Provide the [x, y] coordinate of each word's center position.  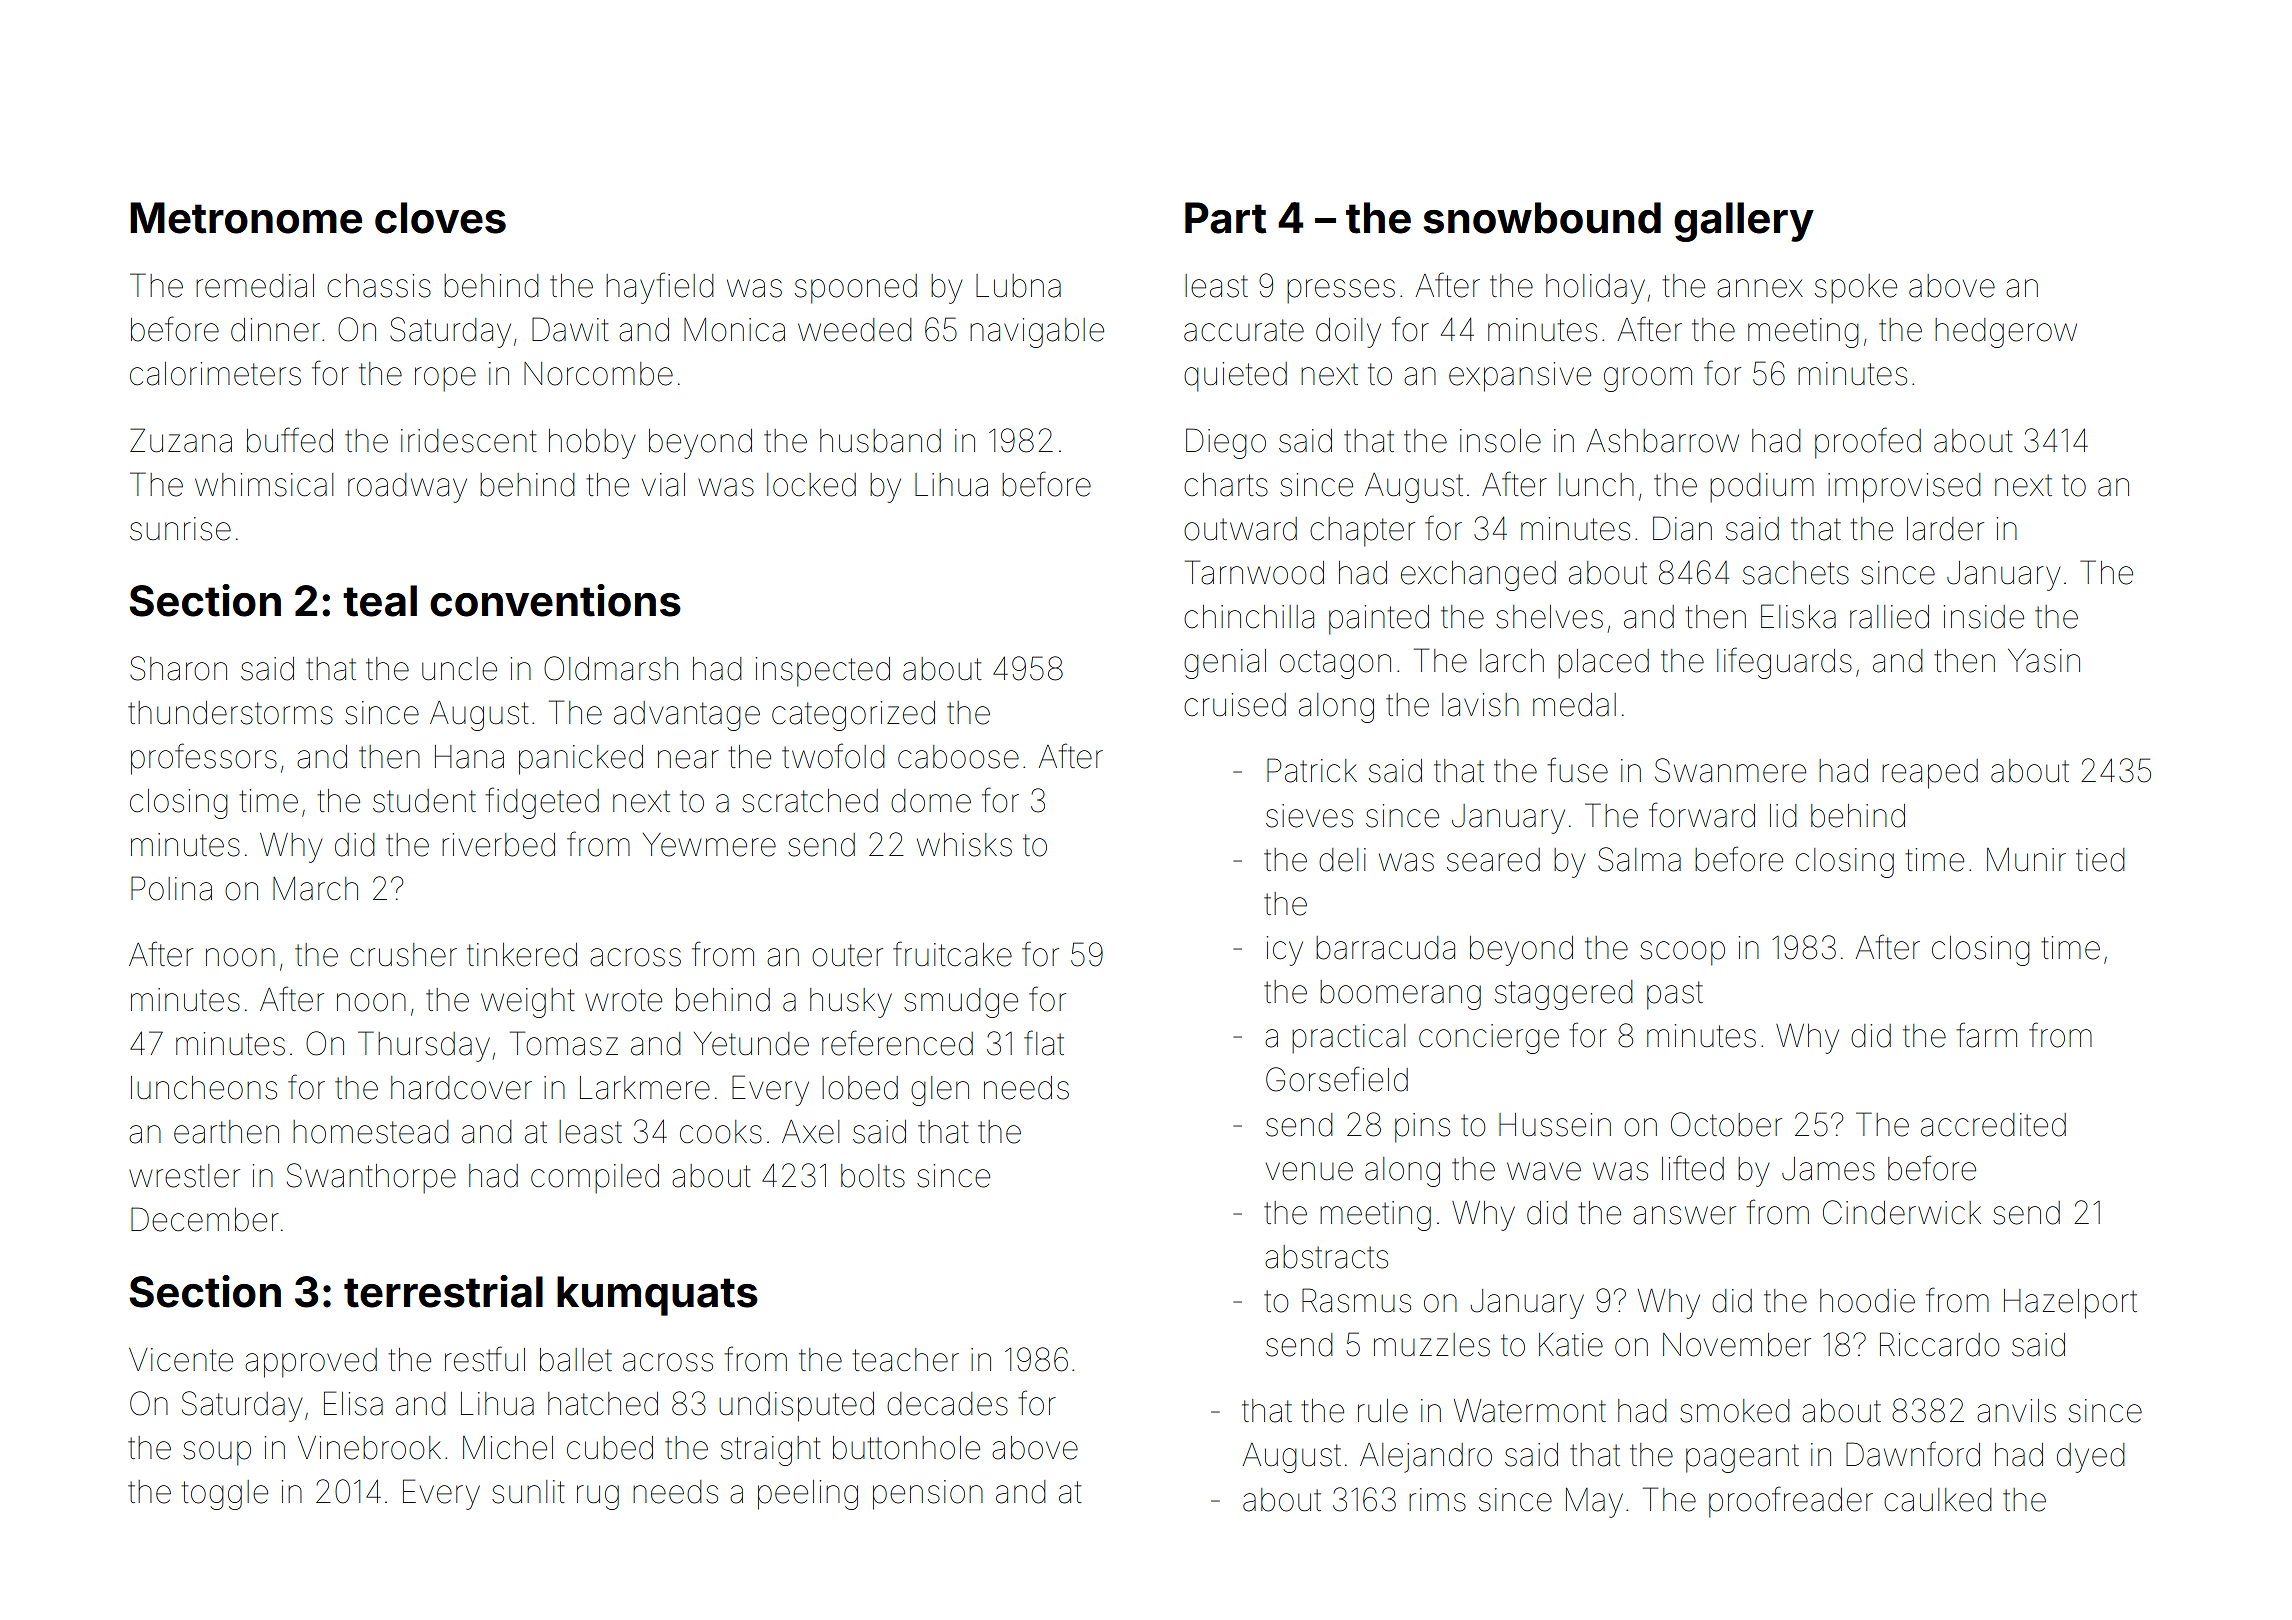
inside [1984, 617]
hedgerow [2006, 333]
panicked [581, 760]
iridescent [469, 441]
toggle [224, 1495]
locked [811, 485]
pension [928, 1495]
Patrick [1312, 770]
